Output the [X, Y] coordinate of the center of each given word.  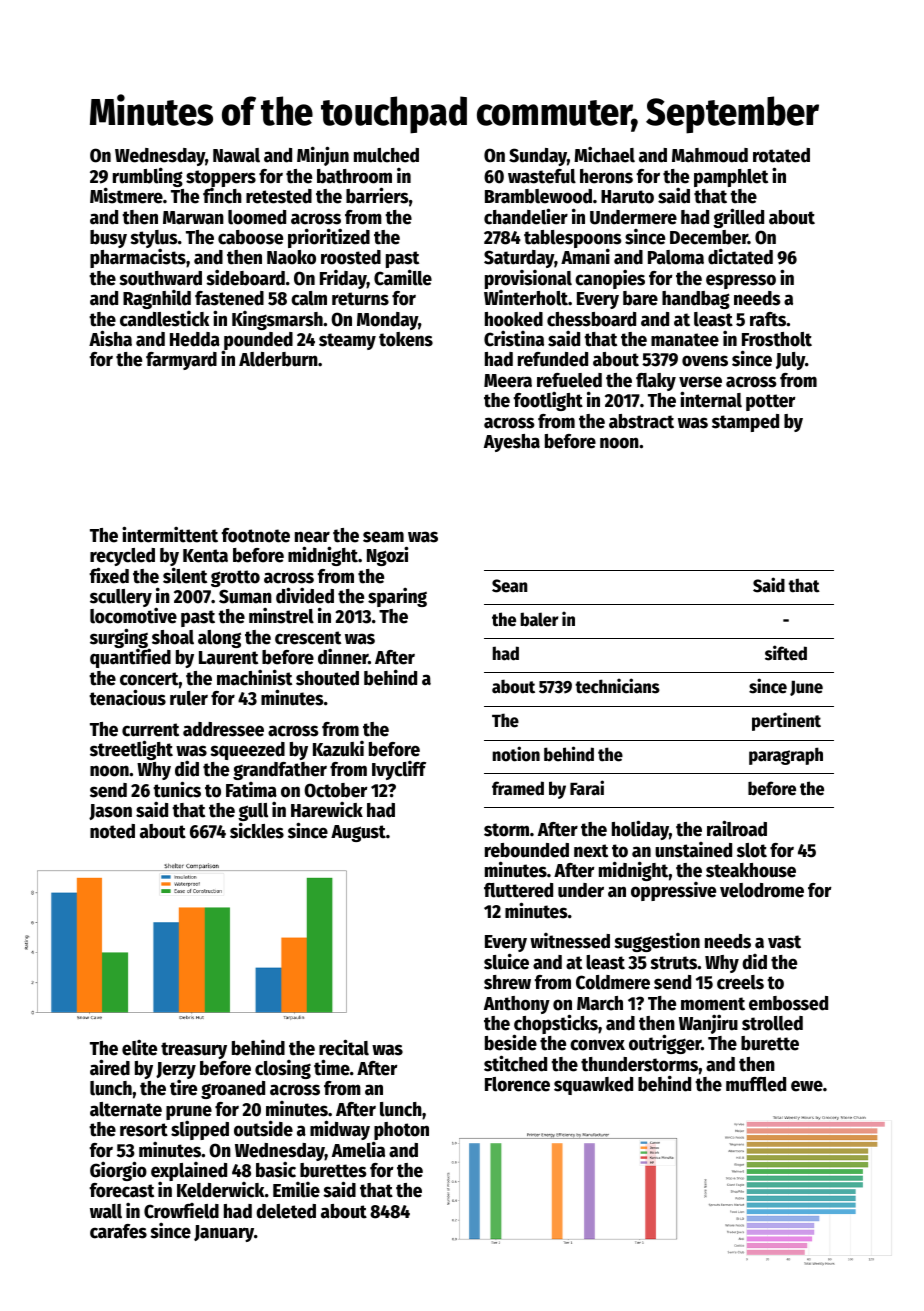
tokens [406, 339]
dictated [740, 256]
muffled [756, 1084]
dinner [343, 656]
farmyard [181, 361]
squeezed [247, 751]
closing [283, 1069]
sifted [786, 653]
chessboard [591, 319]
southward [160, 278]
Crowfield [181, 1211]
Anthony [517, 1005]
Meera [508, 381]
